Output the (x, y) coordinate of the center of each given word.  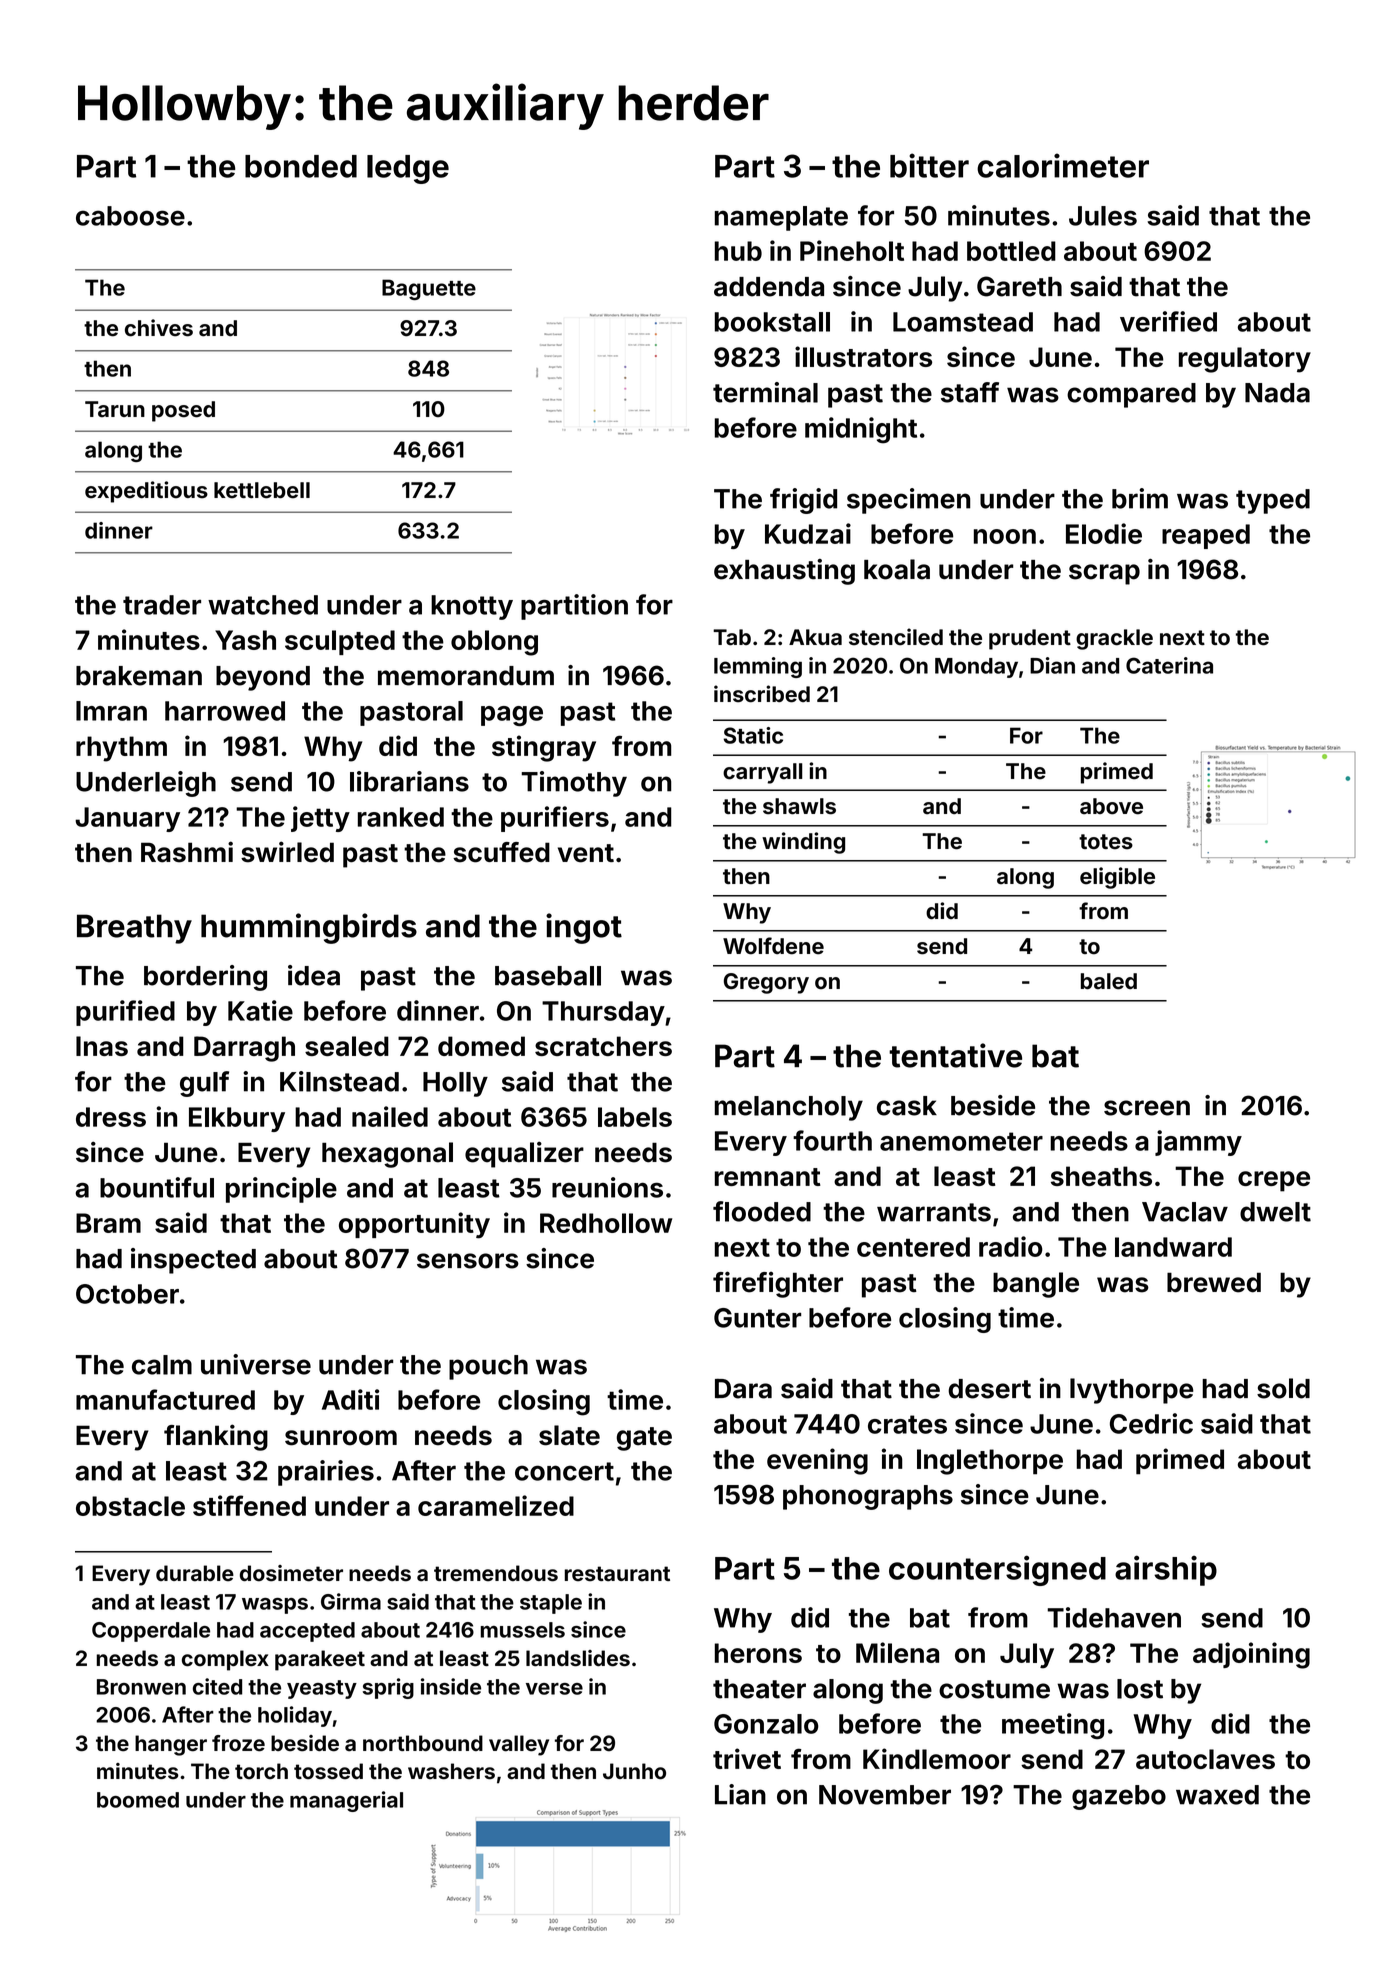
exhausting (784, 572)
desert (989, 1389)
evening (817, 1461)
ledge (408, 169)
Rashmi (187, 852)
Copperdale (151, 1632)
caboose (130, 216)
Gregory (766, 983)
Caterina (1169, 665)
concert (564, 1471)
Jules (1103, 216)
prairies (326, 1473)
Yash (245, 640)
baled (1109, 981)
